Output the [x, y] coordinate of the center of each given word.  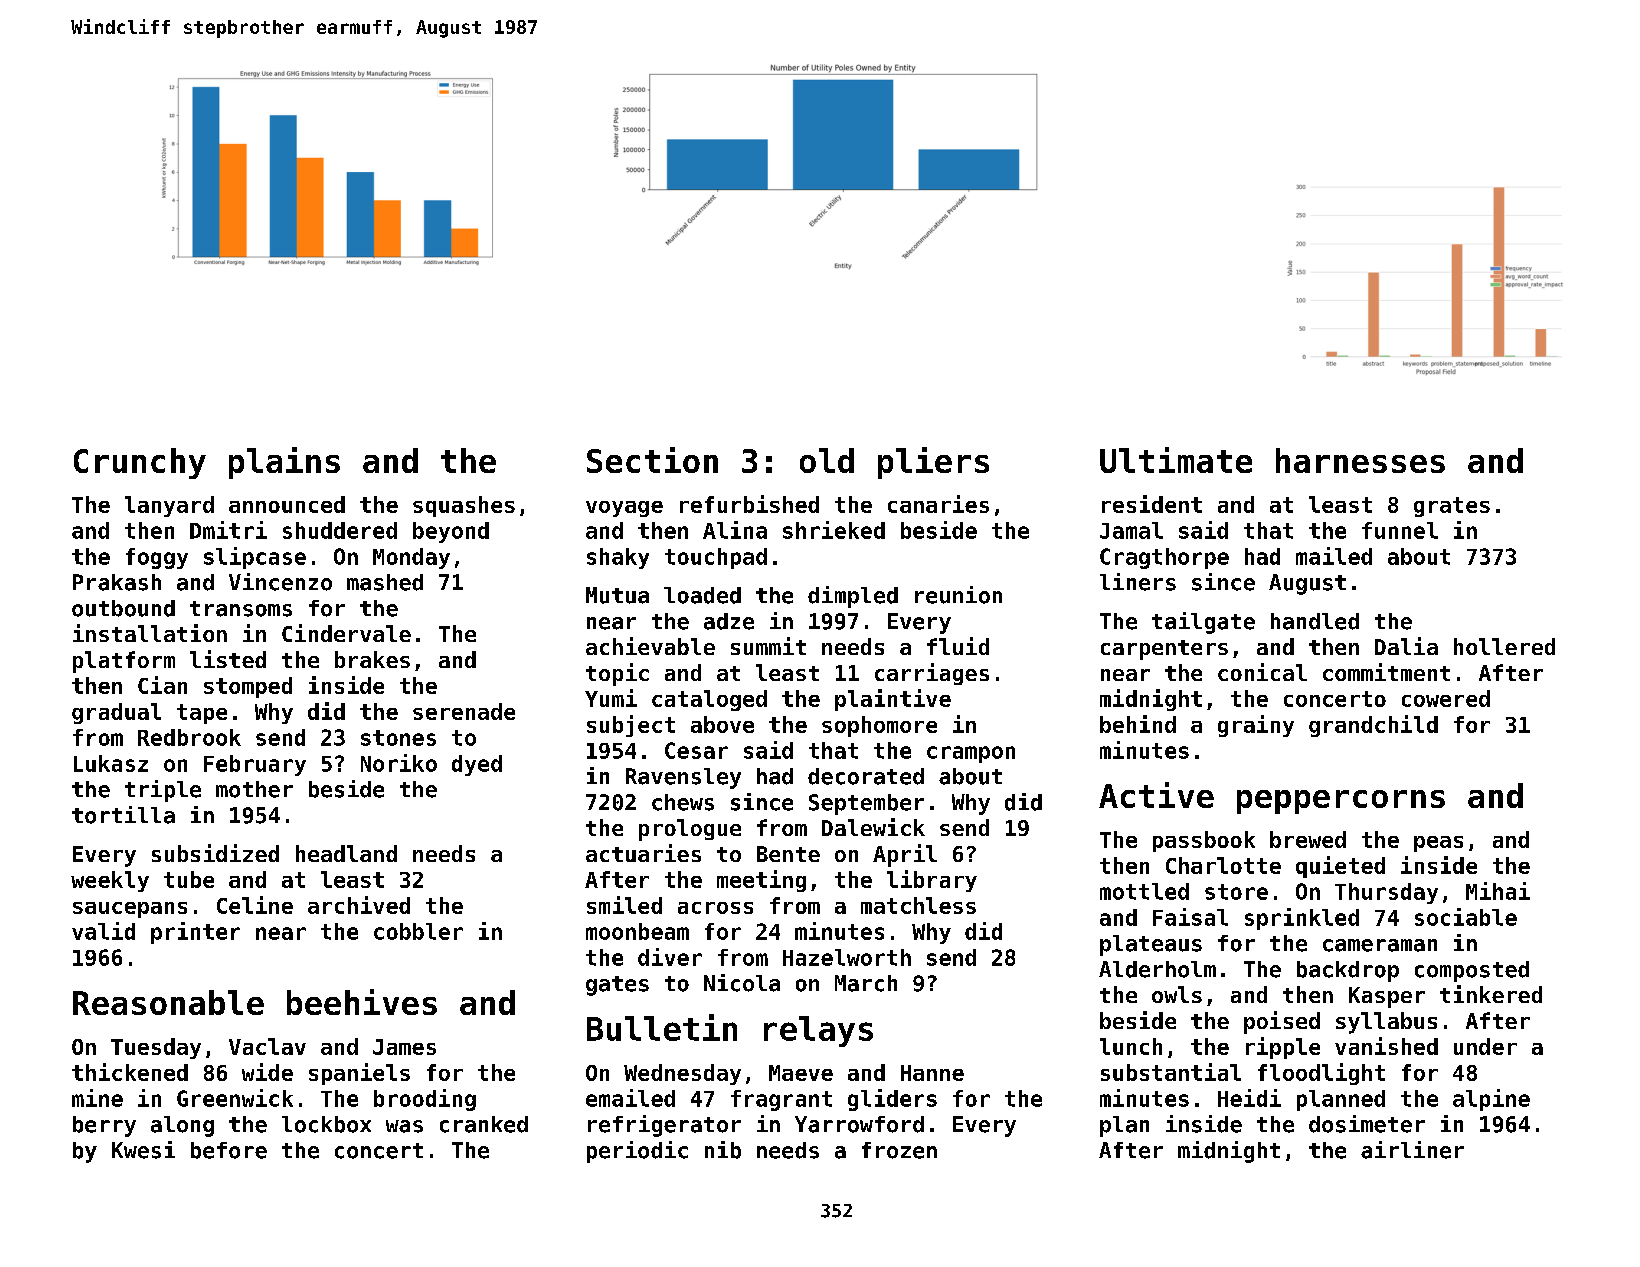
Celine [255, 905]
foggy [157, 558]
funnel [1400, 530]
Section [652, 460]
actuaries [643, 853]
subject [631, 726]
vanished [1386, 1046]
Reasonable [168, 1002]
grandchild [1373, 726]
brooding [425, 1100]
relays [818, 1031]
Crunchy [140, 463]
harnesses [1360, 460]
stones [398, 738]
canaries [938, 504]
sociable [1466, 917]
